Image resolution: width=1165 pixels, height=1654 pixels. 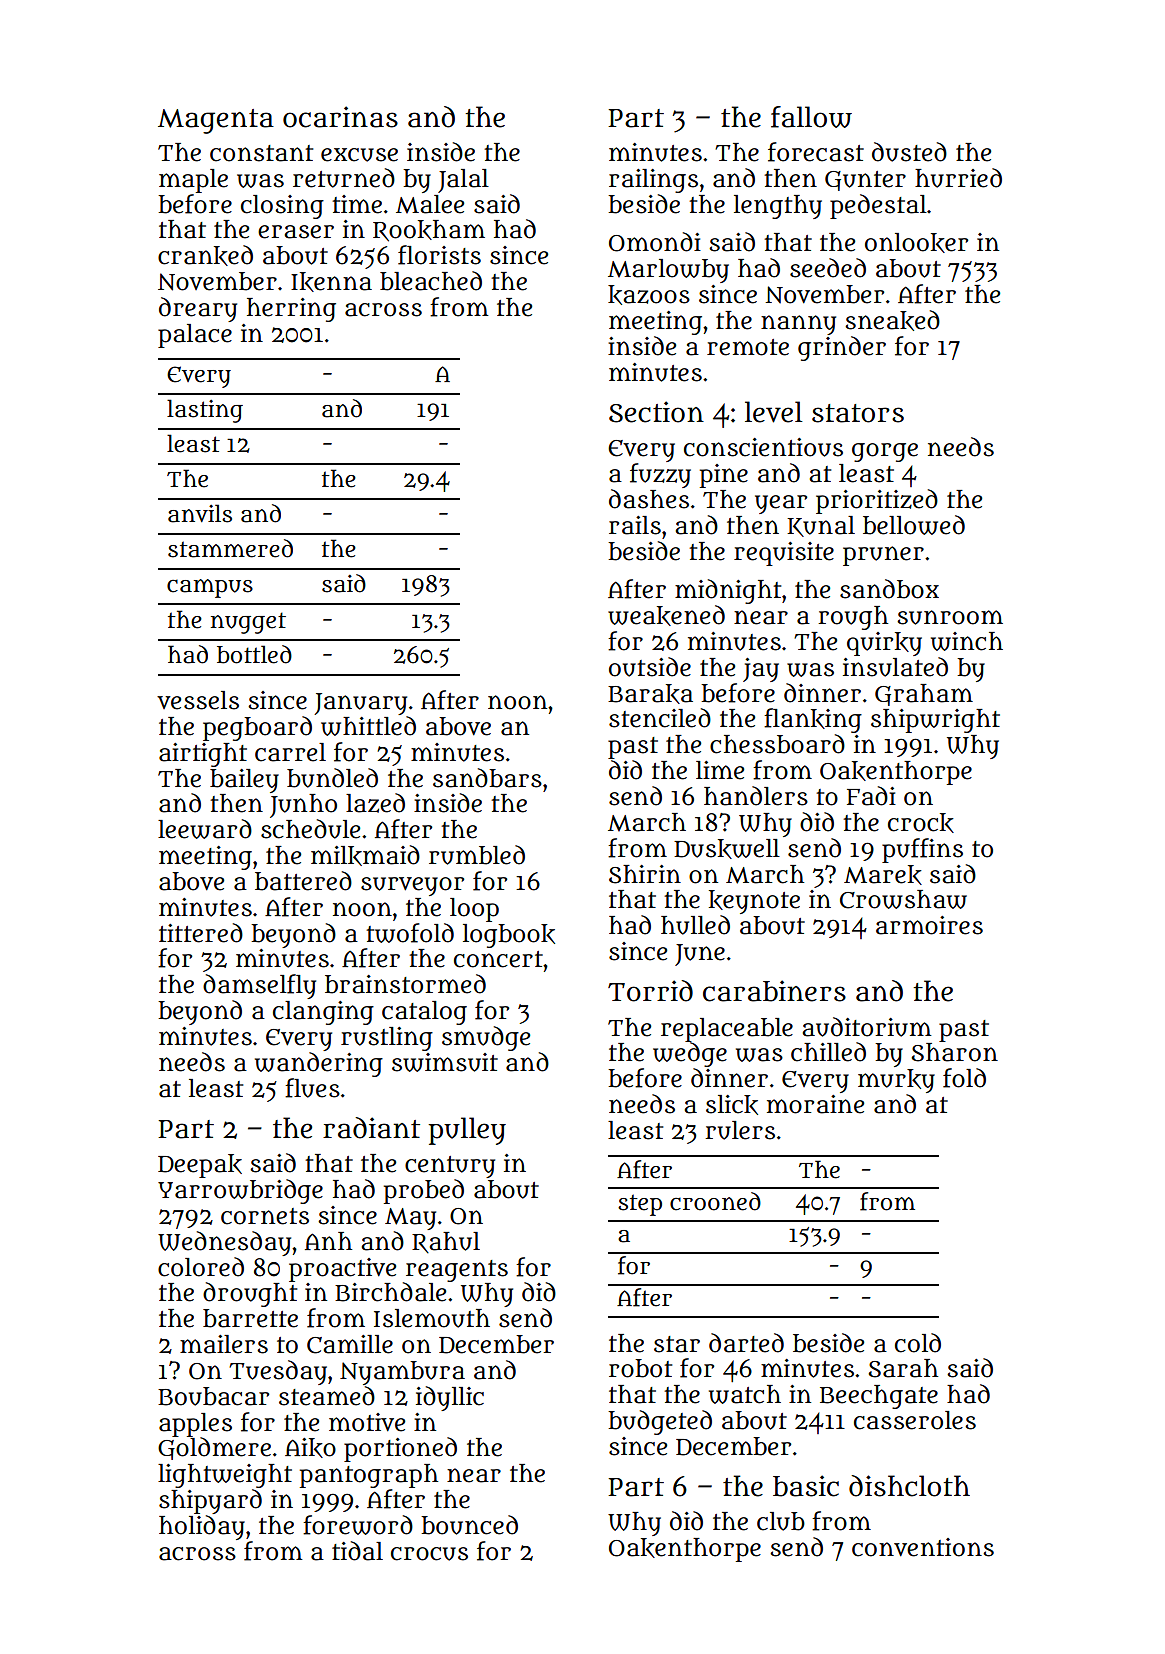 I want to click on stators, so click(x=858, y=413).
